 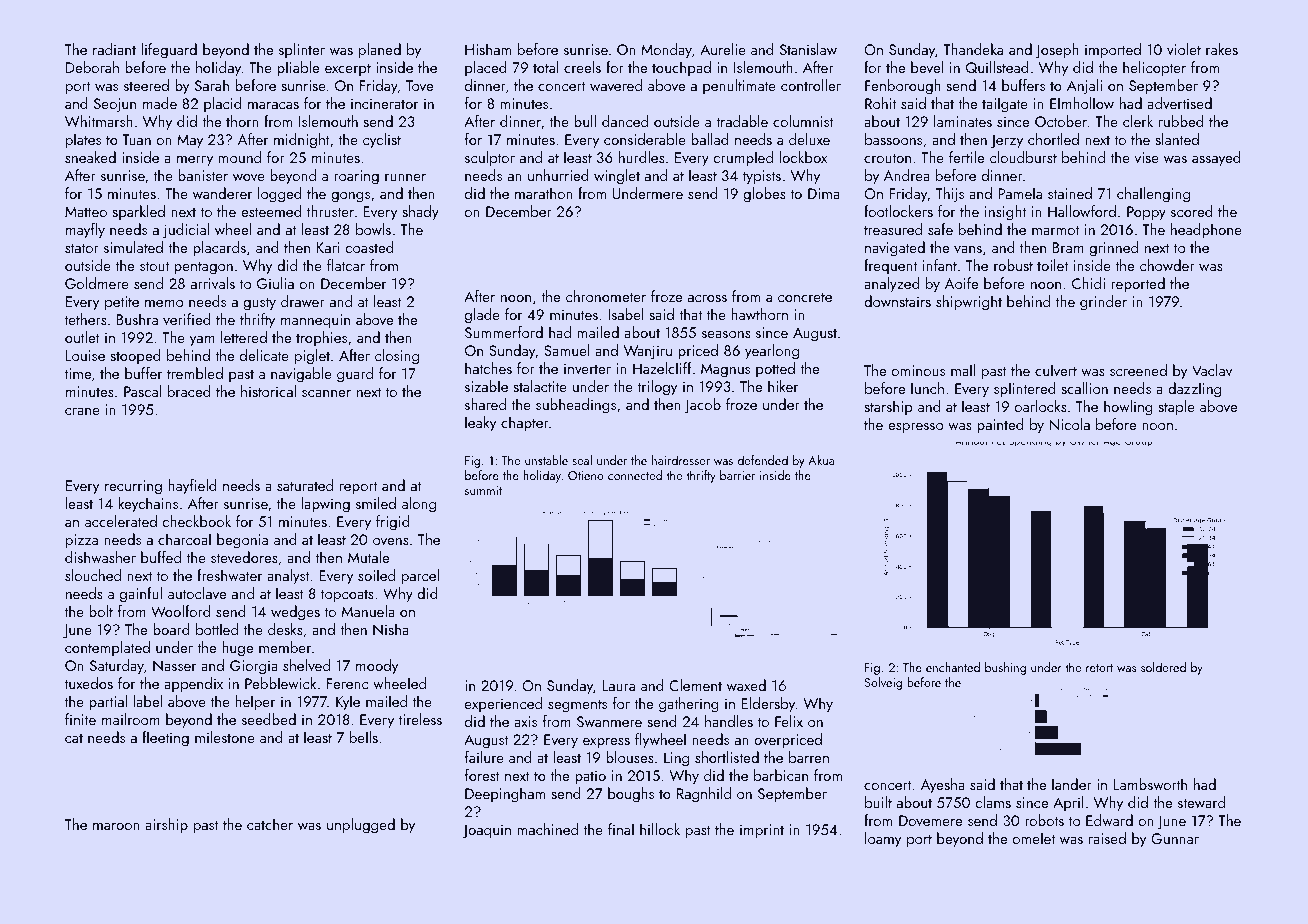 What do you see at coordinates (625, 121) in the document?
I see `danced` at bounding box center [625, 121].
